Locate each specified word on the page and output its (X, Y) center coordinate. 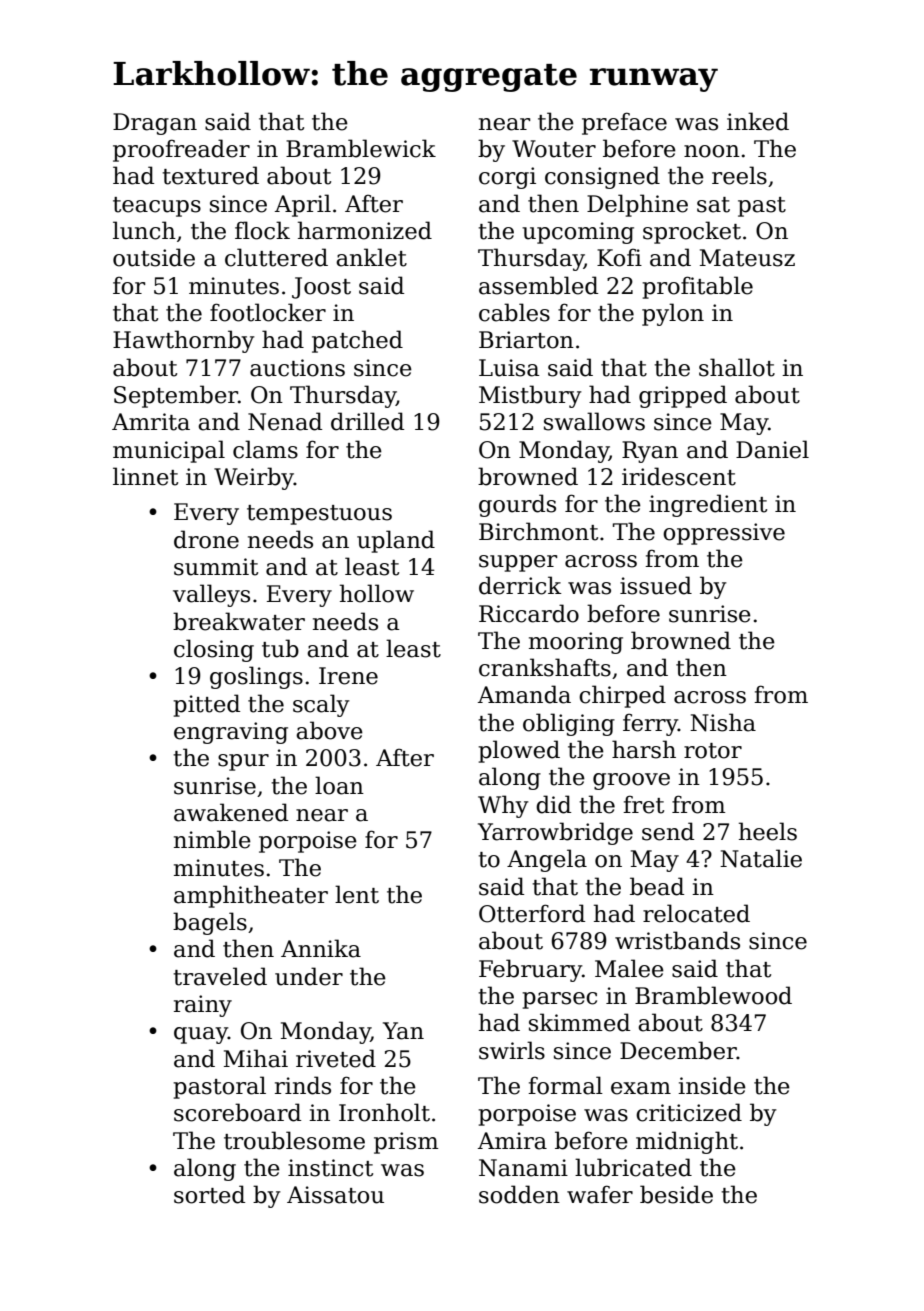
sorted (209, 1194)
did (553, 804)
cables (514, 312)
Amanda (524, 694)
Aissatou (335, 1195)
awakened (231, 812)
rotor (713, 751)
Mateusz (747, 258)
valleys (211, 595)
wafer (600, 1194)
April (303, 205)
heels (768, 831)
